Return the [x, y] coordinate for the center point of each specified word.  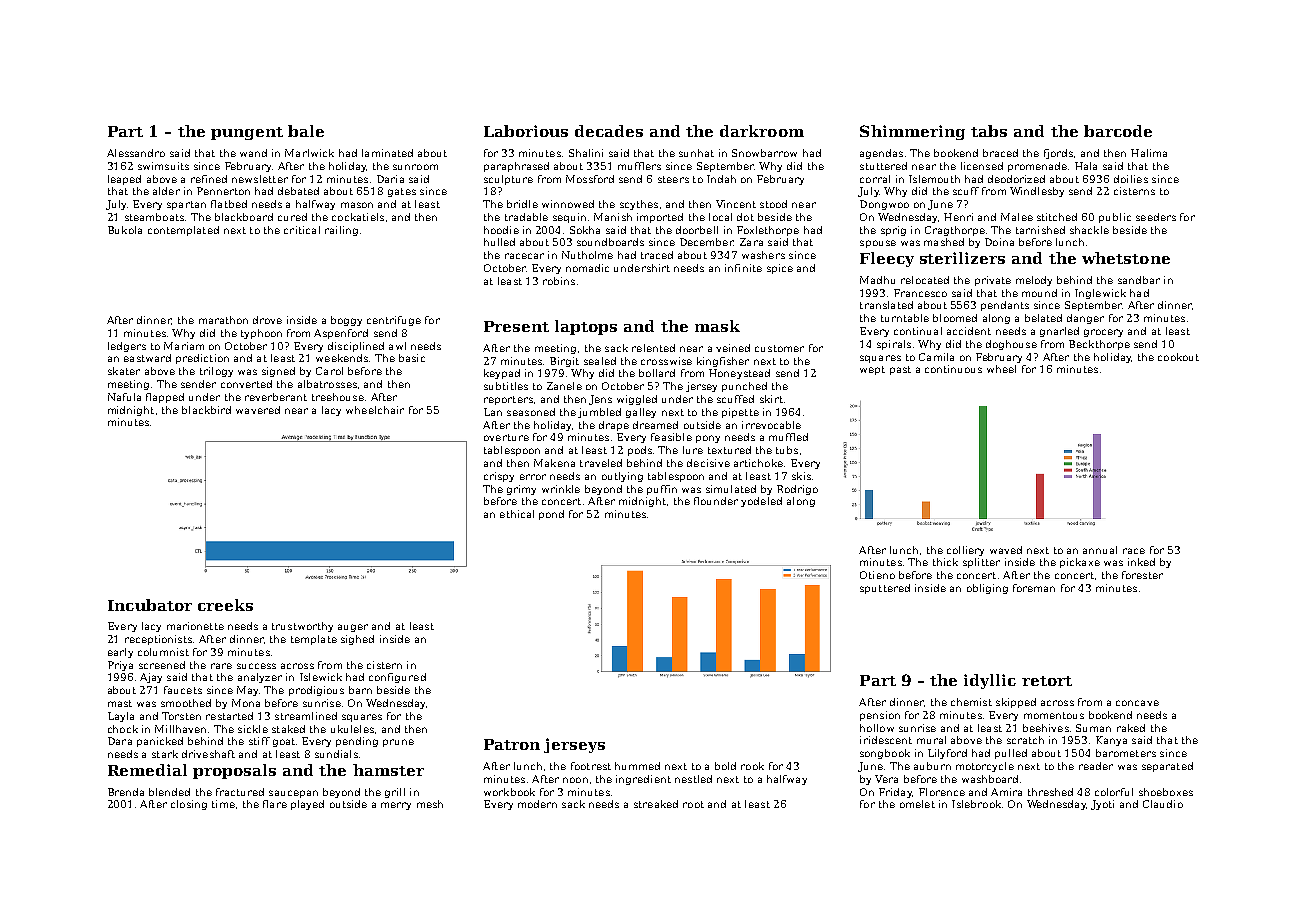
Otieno [877, 575]
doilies [1131, 179]
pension [880, 716]
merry [396, 806]
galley [641, 413]
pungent [247, 133]
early [120, 653]
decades [609, 131]
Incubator [150, 605]
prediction [202, 359]
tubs [787, 450]
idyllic [990, 681]
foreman [1034, 588]
